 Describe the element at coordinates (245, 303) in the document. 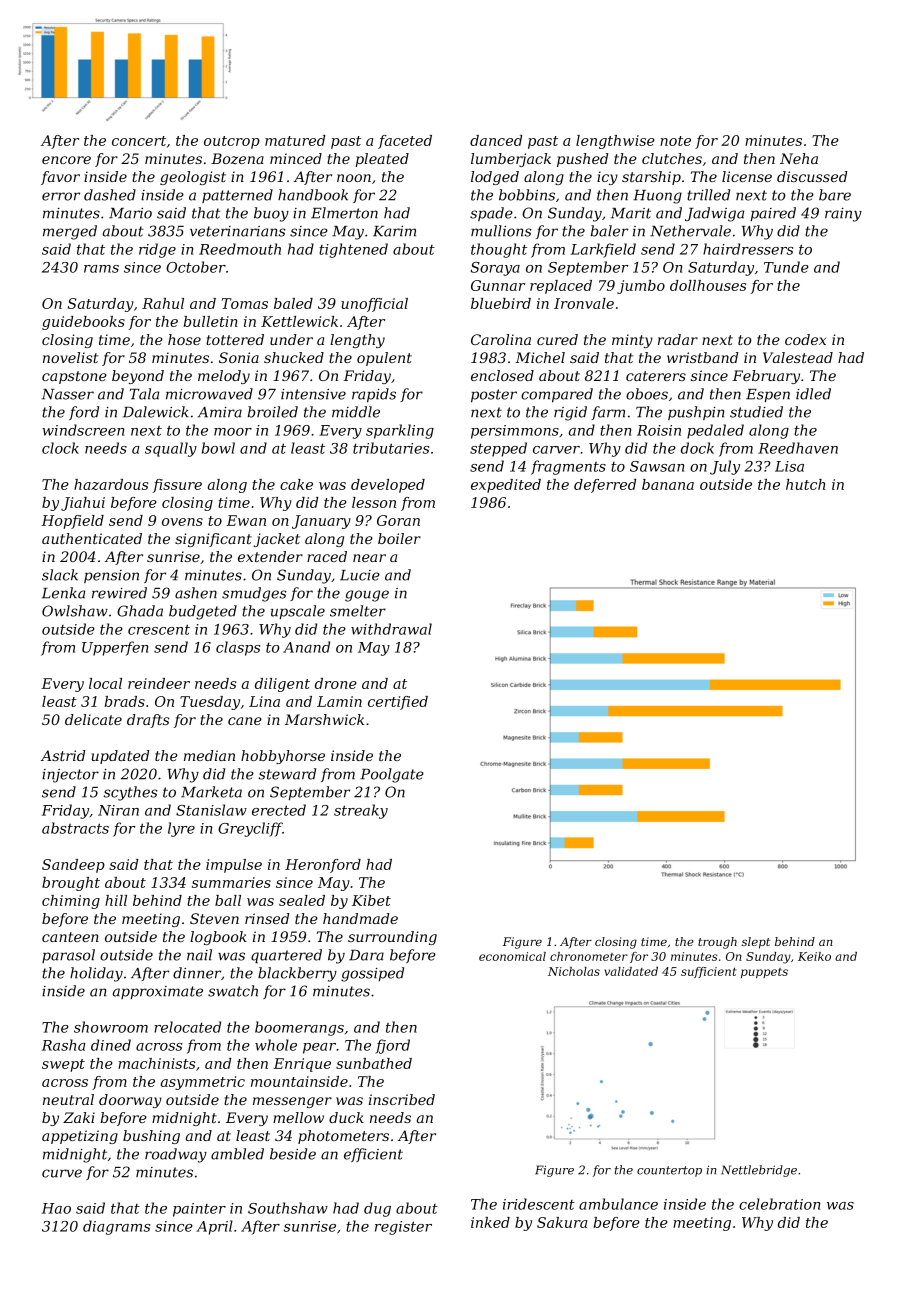

I see `Tomas` at that location.
